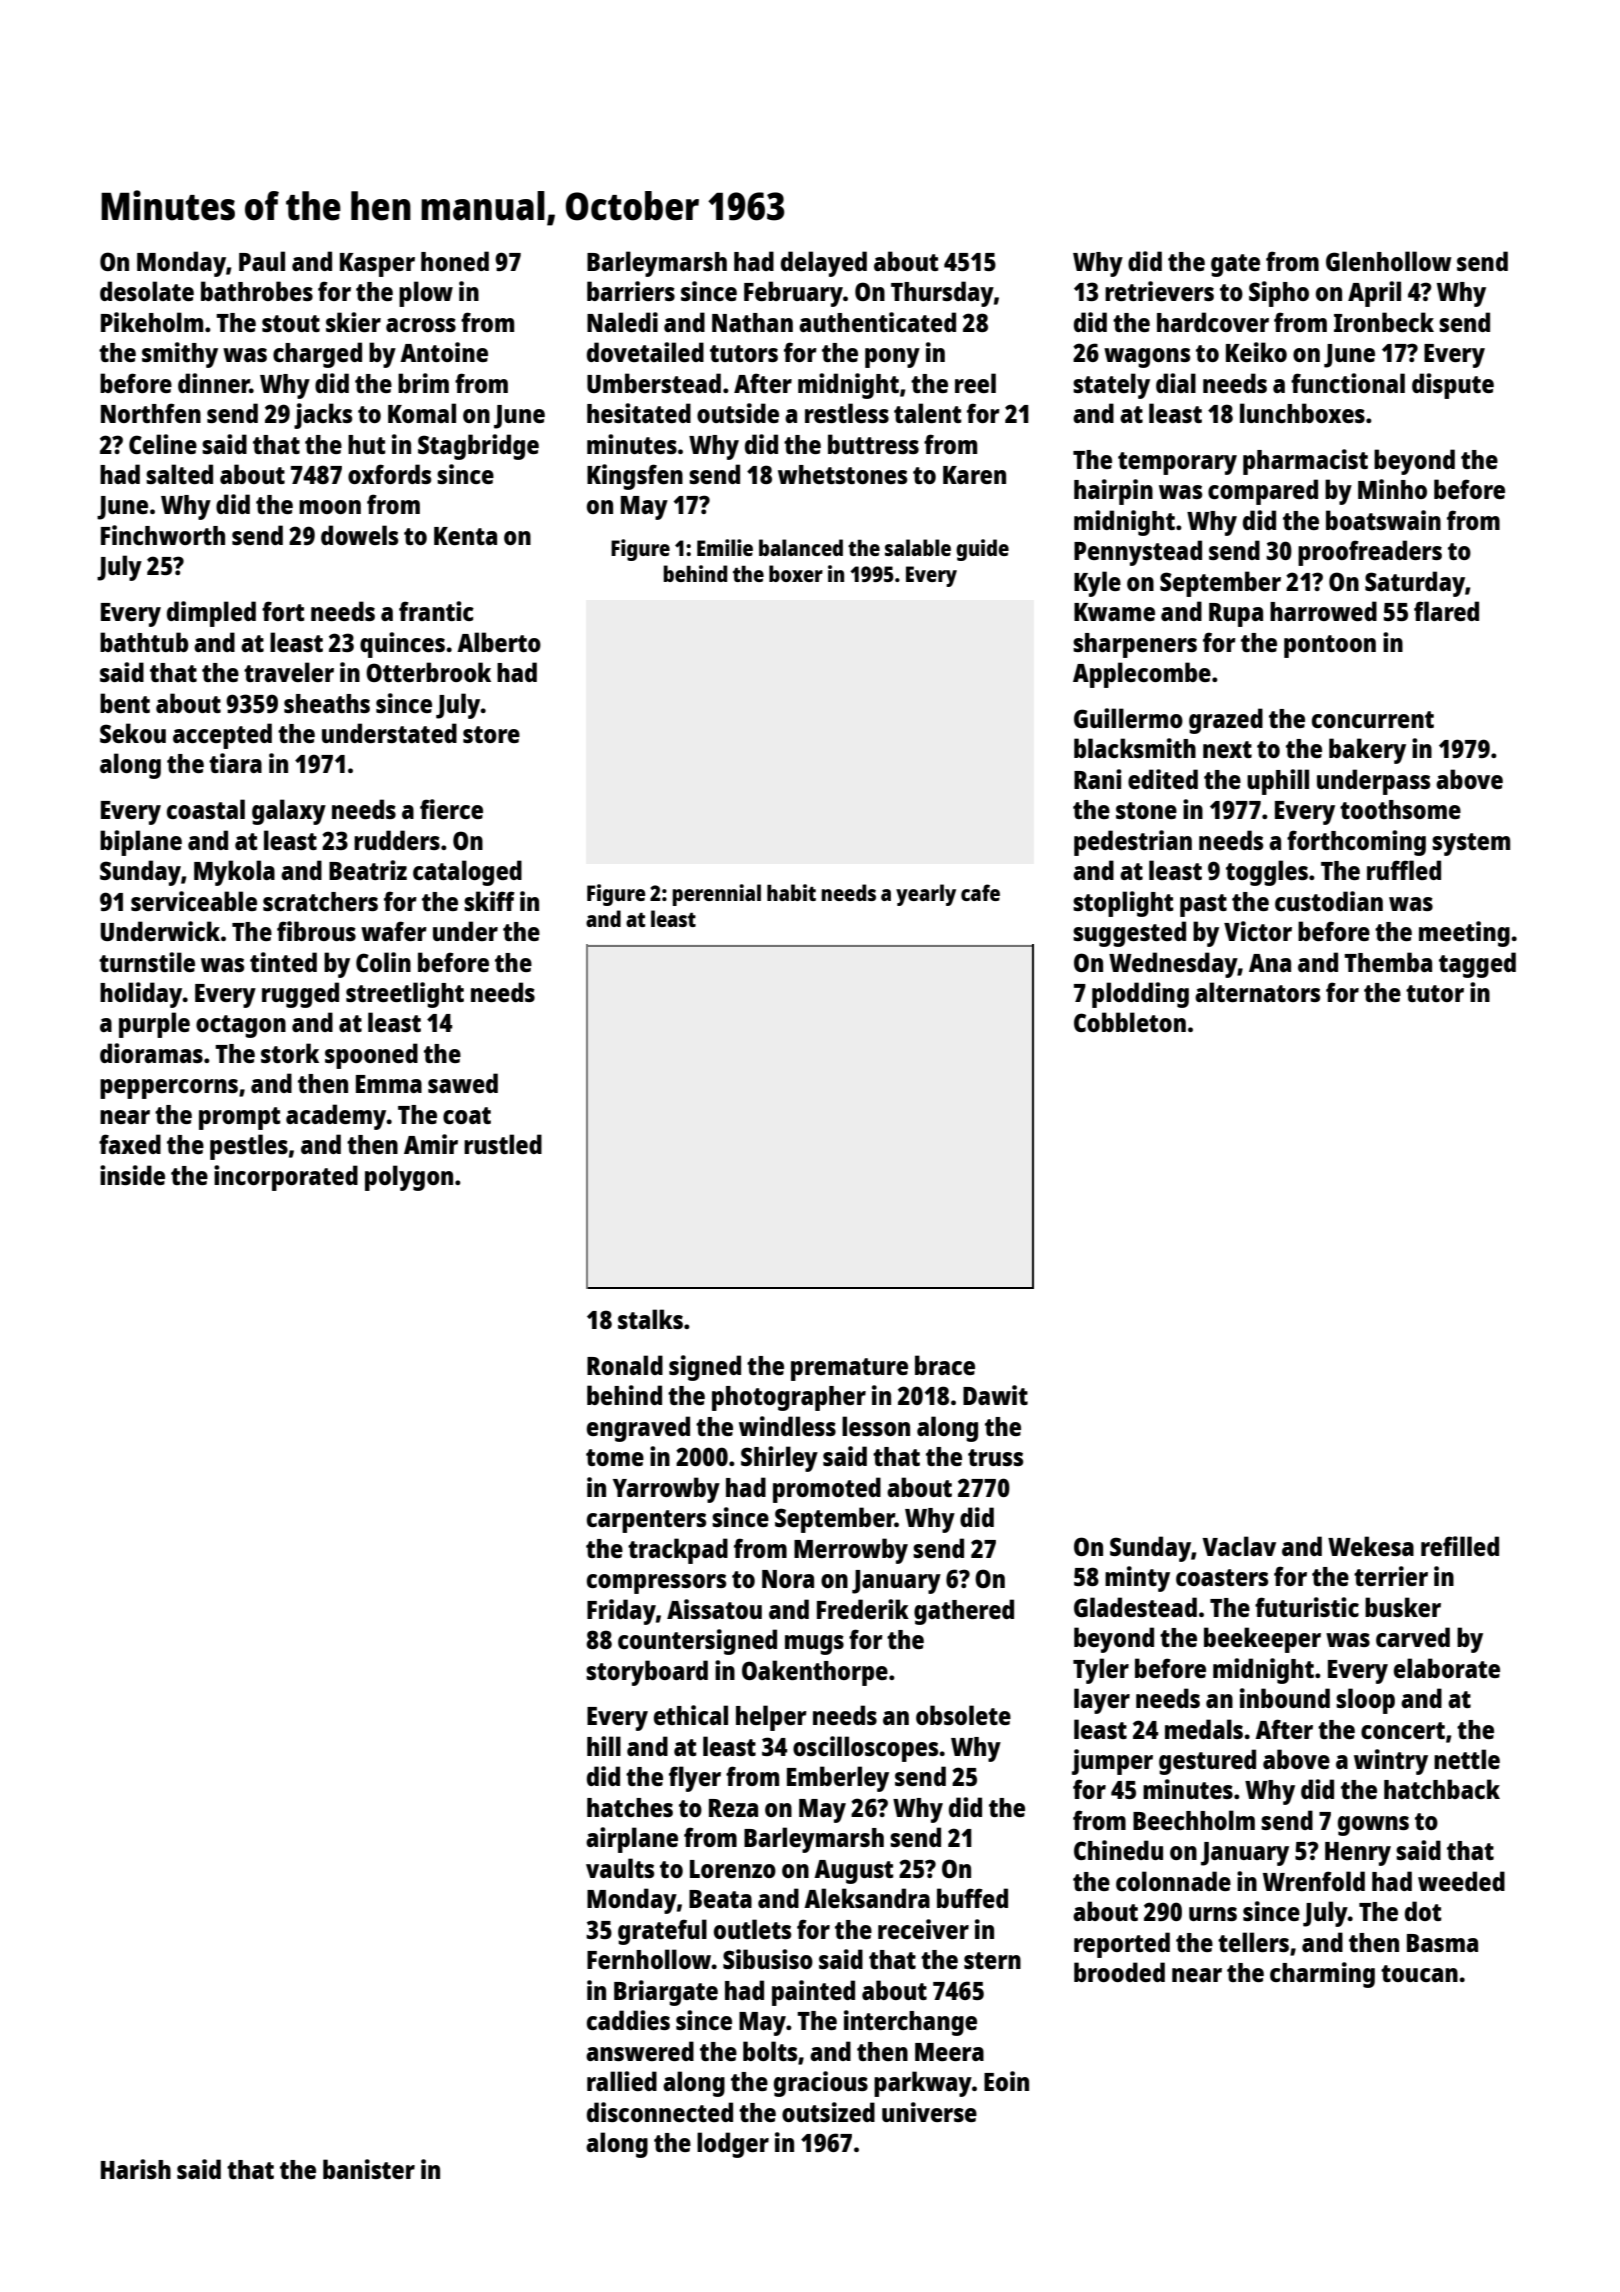  Describe the element at coordinates (151, 413) in the image. I see `Northfen` at that location.
